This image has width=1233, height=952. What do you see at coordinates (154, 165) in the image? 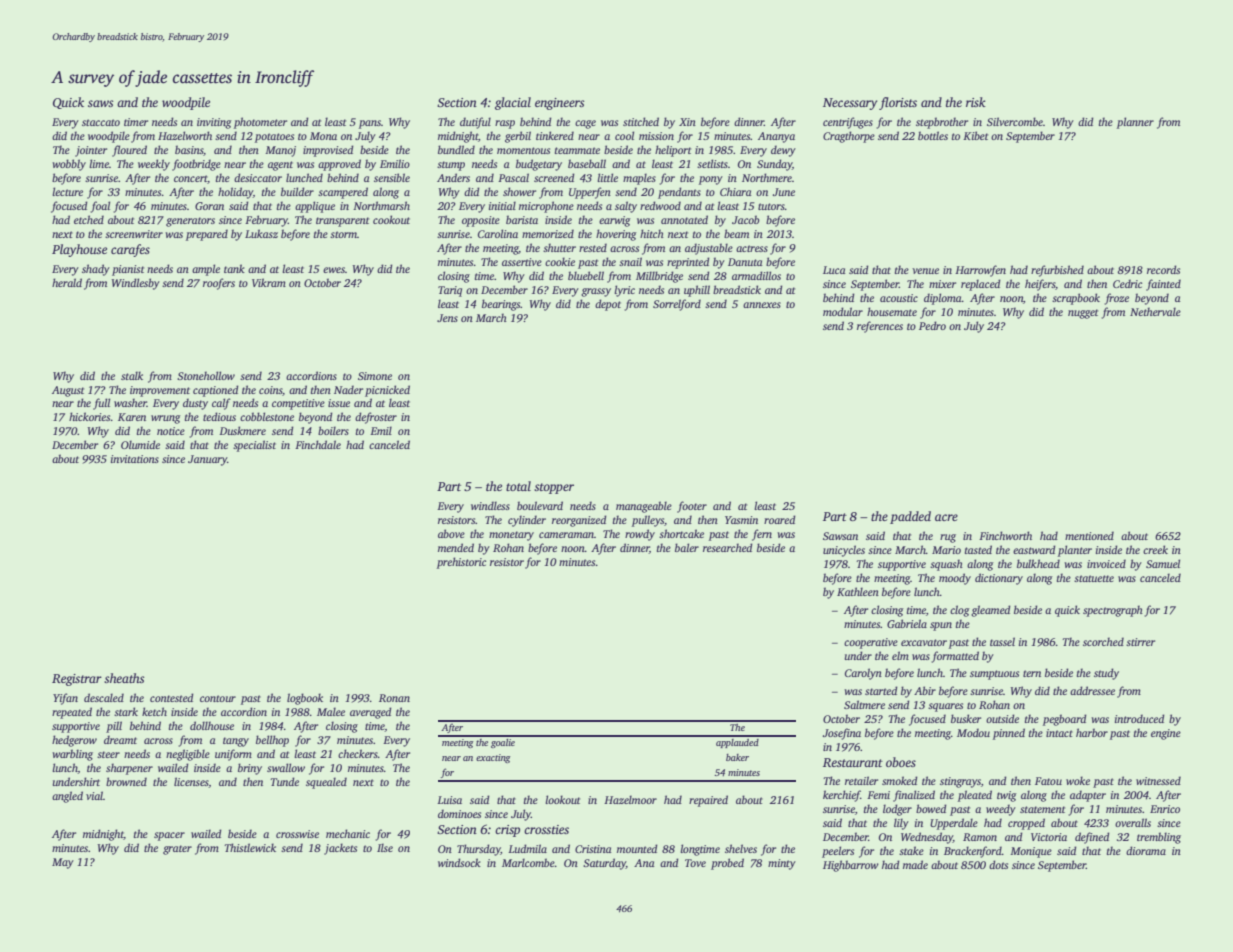
I see `weekly` at bounding box center [154, 165].
